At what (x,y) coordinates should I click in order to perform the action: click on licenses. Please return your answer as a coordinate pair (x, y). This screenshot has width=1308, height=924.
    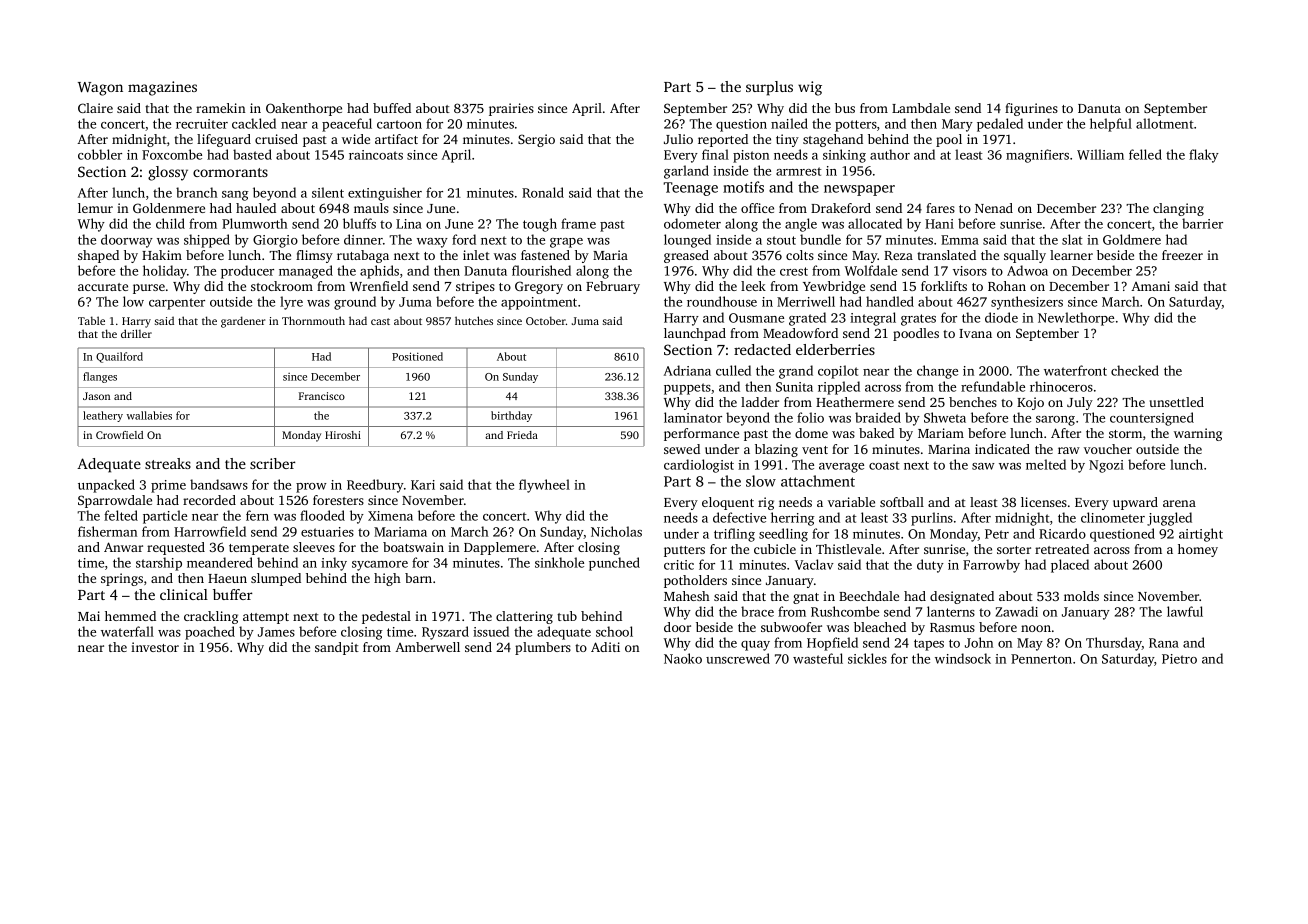
    Looking at the image, I should click on (1044, 502).
